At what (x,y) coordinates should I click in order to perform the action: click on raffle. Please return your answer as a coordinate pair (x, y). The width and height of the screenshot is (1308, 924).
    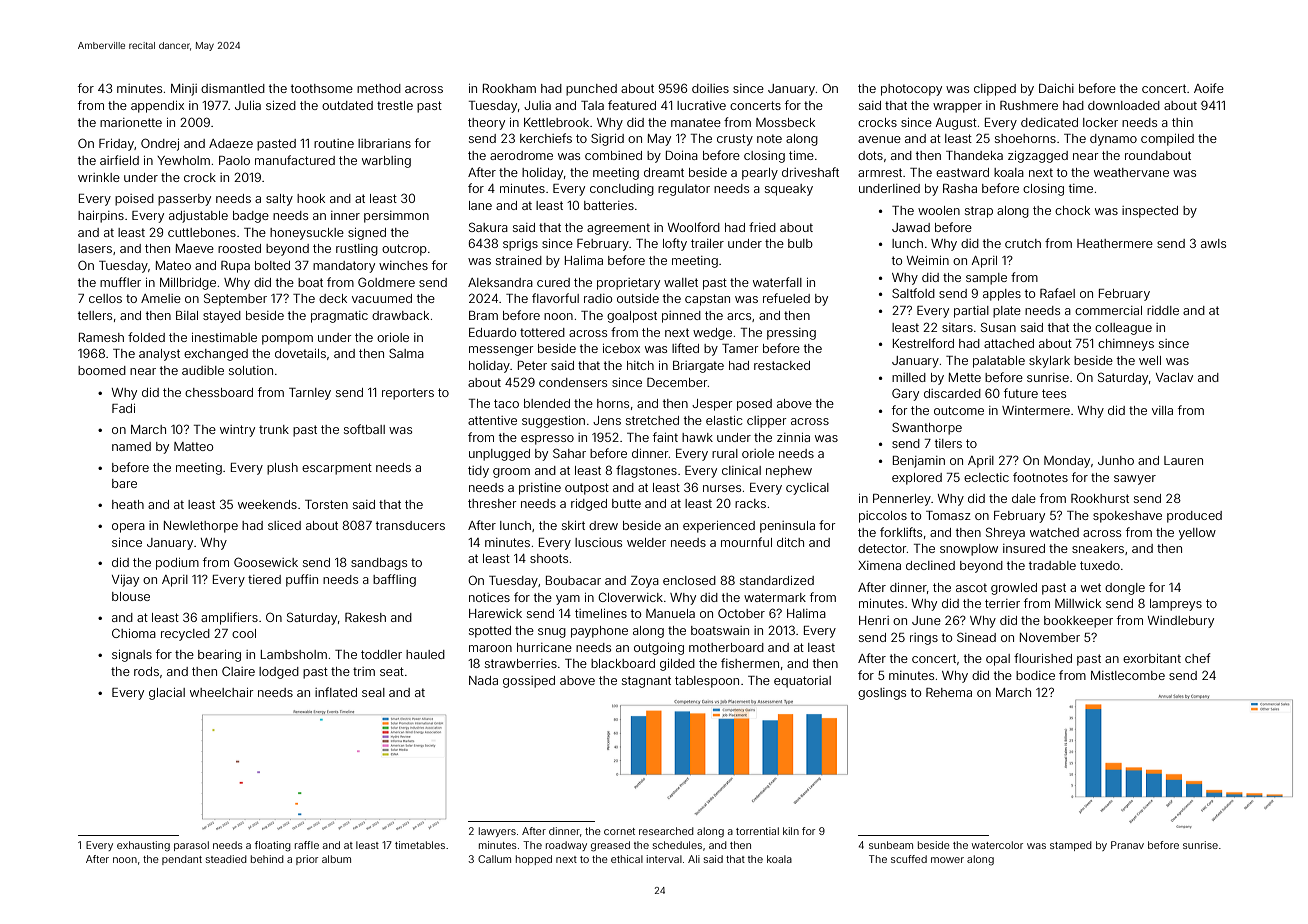
    Looking at the image, I should click on (307, 845).
